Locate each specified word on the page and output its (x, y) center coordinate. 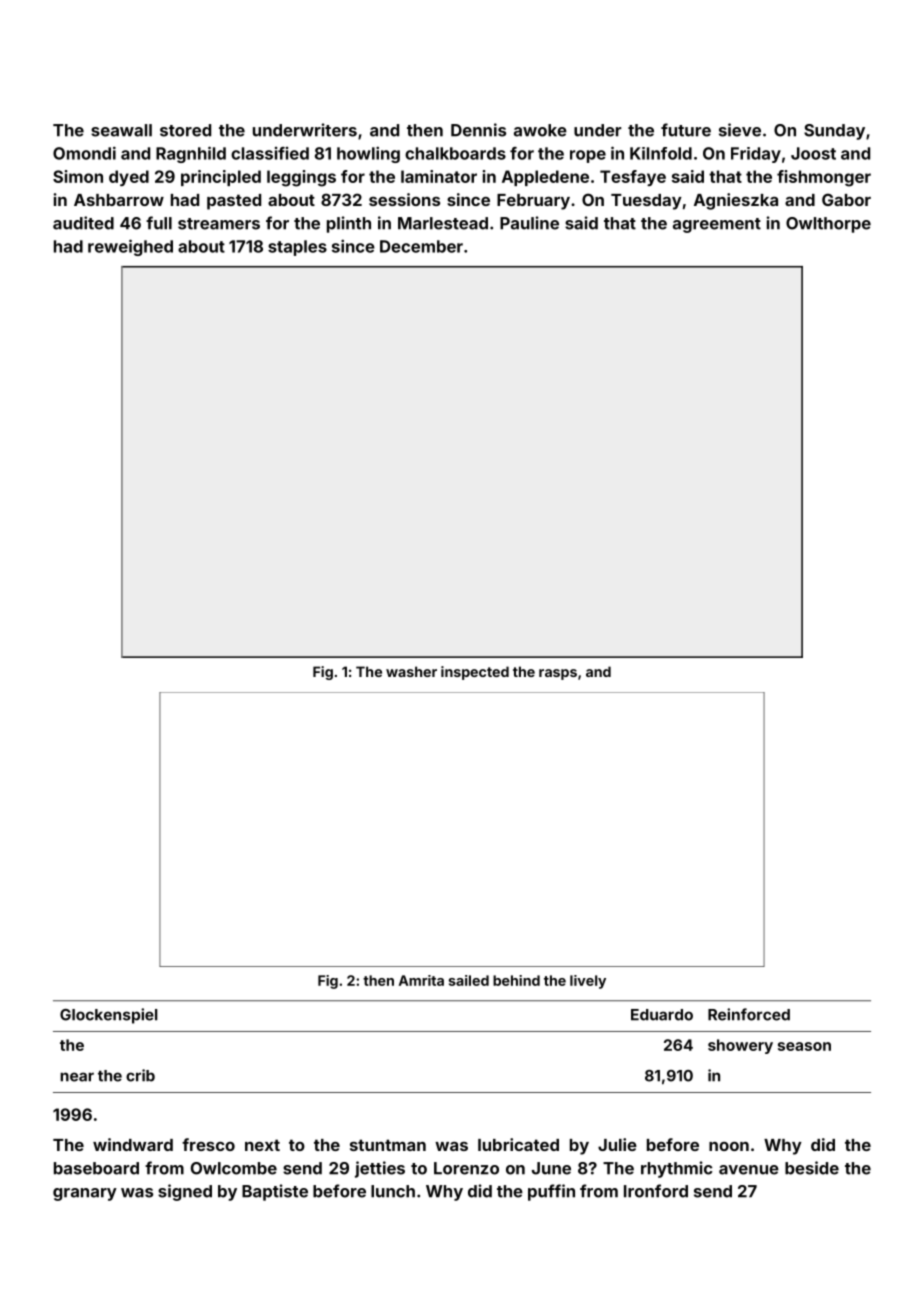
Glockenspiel (109, 1016)
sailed (469, 980)
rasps (558, 674)
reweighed (130, 247)
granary (85, 1194)
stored (185, 130)
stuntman (388, 1145)
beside (812, 1168)
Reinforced (749, 1014)
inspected (475, 673)
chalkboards (455, 153)
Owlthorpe (828, 225)
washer (411, 671)
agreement (717, 225)
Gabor (846, 199)
